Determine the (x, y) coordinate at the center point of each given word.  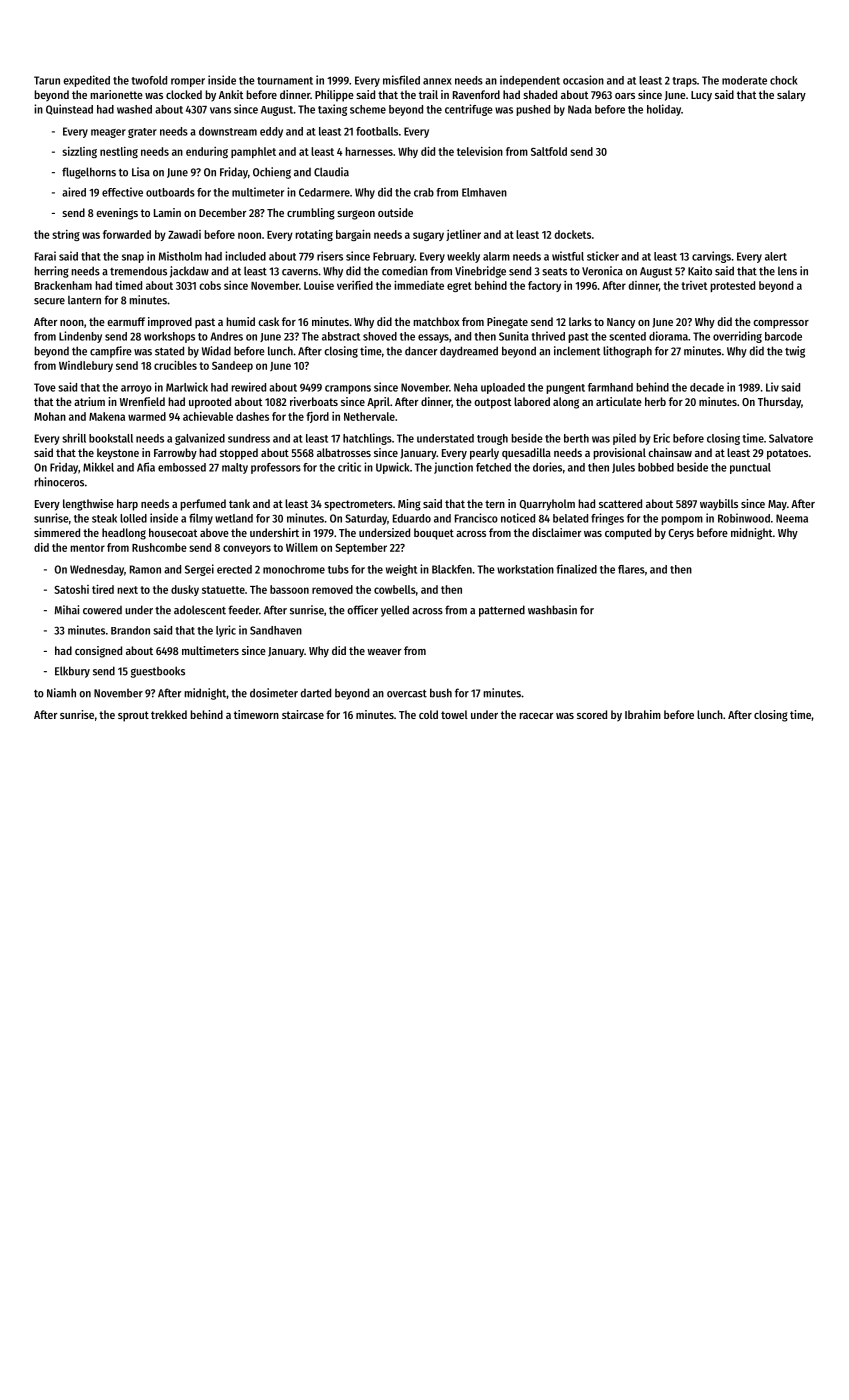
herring (51, 272)
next (127, 590)
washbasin (552, 610)
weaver (384, 652)
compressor (781, 324)
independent (530, 81)
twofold (149, 80)
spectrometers (358, 505)
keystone (118, 454)
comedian (405, 271)
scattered (620, 503)
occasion (583, 80)
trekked (169, 714)
